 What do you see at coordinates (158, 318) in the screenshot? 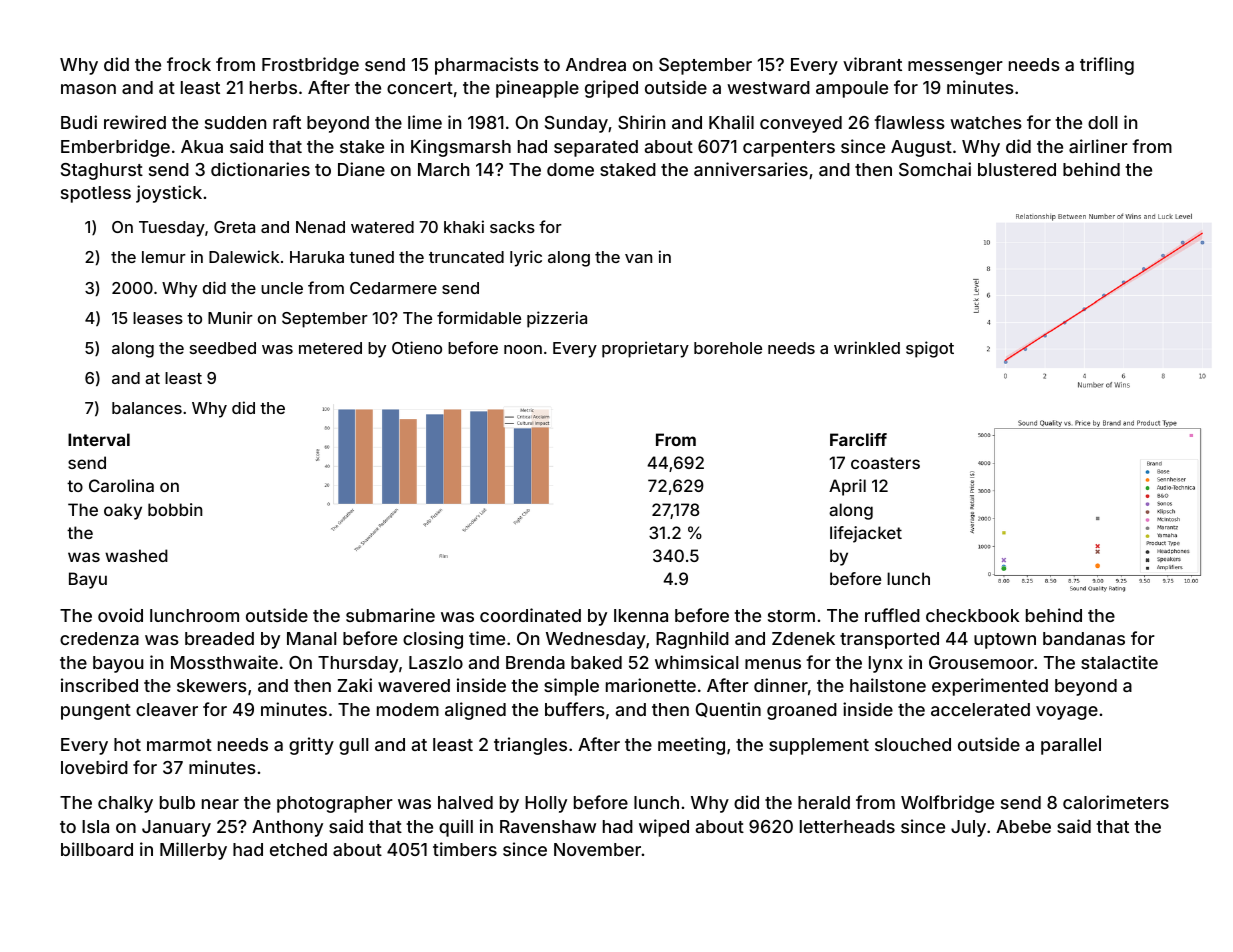
I see `leases` at bounding box center [158, 318].
